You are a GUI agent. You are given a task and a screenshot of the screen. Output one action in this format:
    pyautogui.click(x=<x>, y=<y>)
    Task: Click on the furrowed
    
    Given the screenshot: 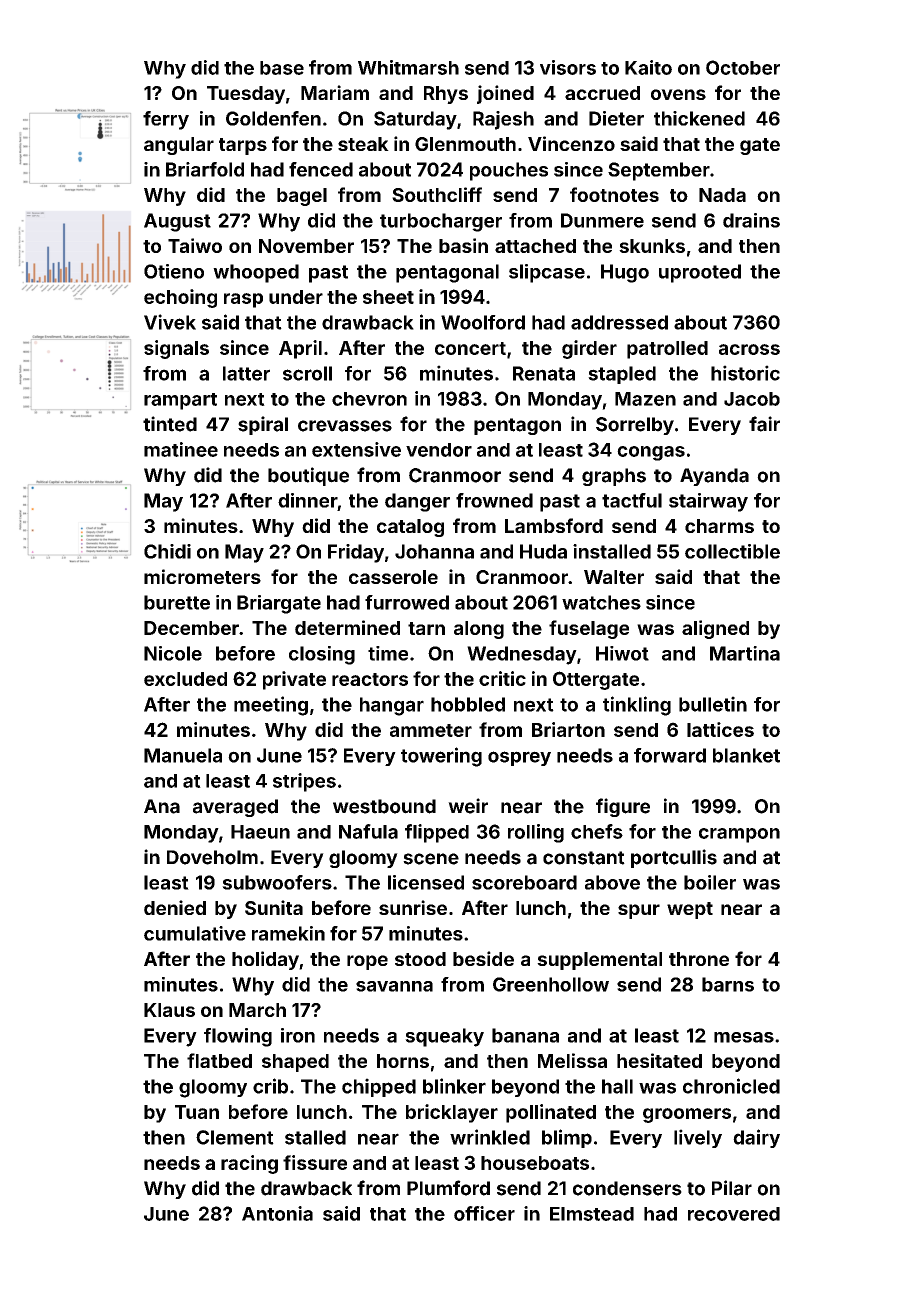 What is the action you would take?
    pyautogui.click(x=407, y=602)
